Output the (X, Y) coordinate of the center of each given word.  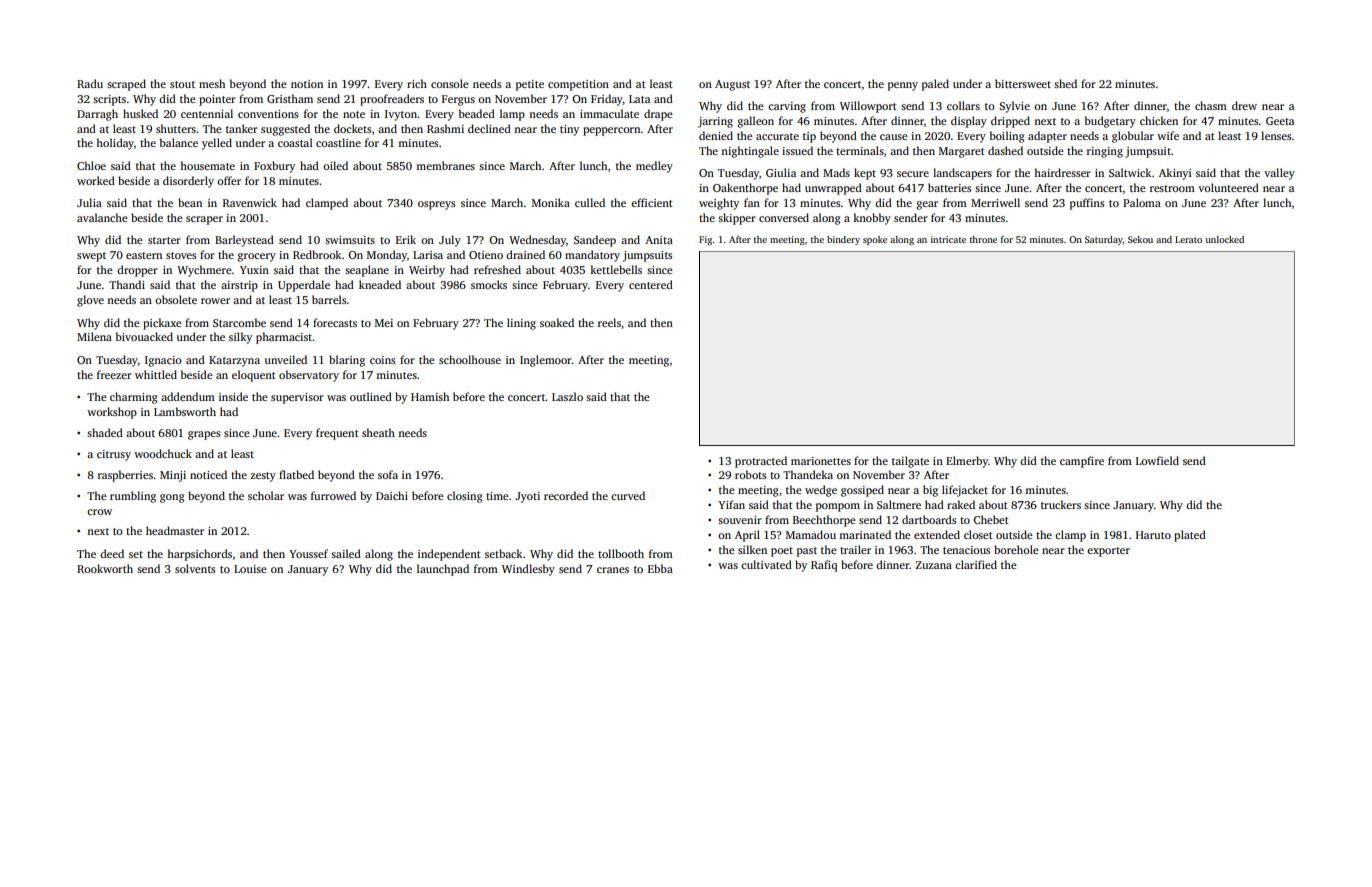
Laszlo (567, 396)
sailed (346, 553)
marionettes (821, 461)
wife (1168, 135)
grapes (204, 435)
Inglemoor (546, 361)
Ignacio (163, 361)
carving (787, 107)
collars (963, 105)
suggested (285, 130)
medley (654, 167)
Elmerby (967, 462)
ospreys (436, 205)
